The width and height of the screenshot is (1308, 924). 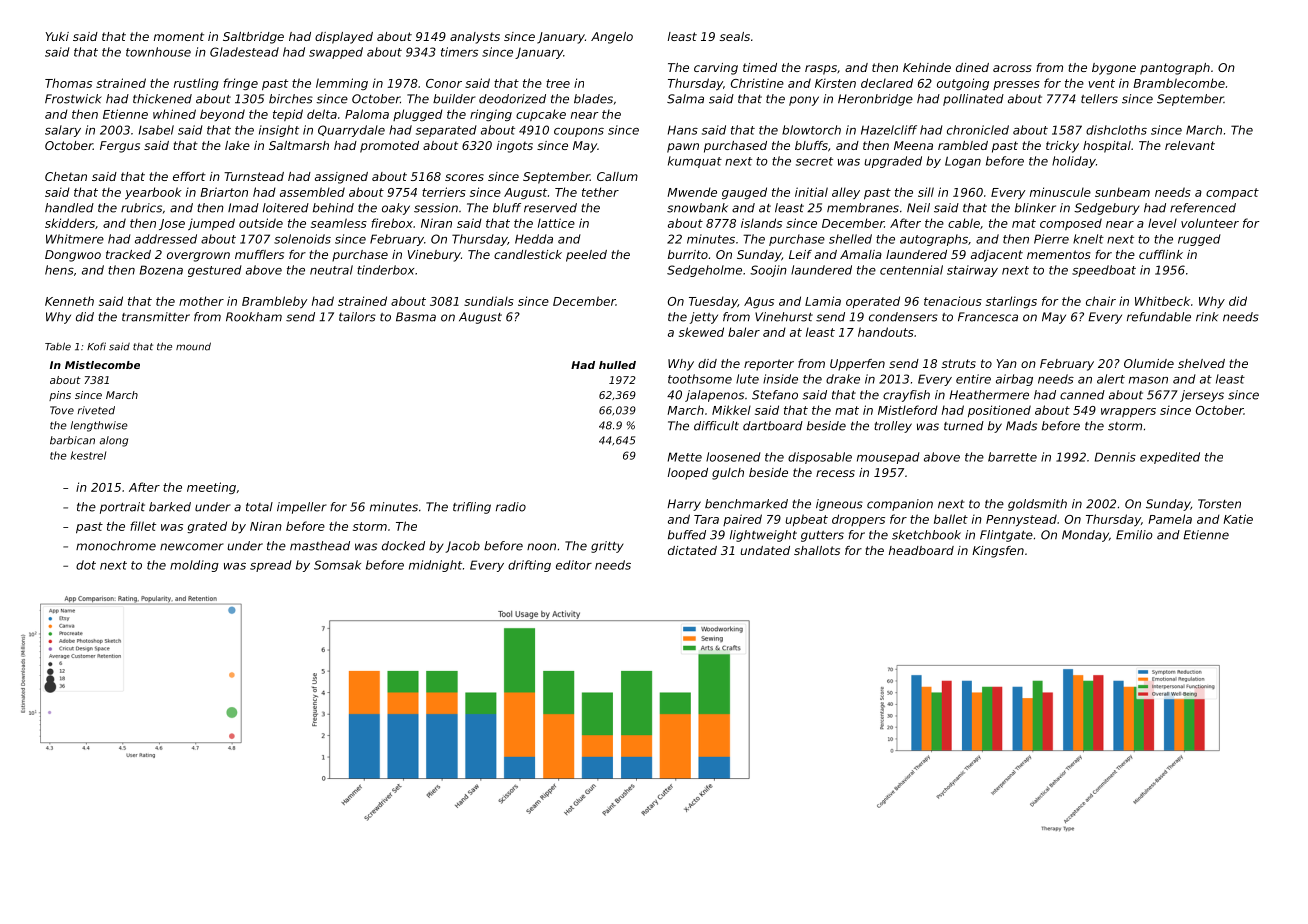 What do you see at coordinates (116, 546) in the screenshot?
I see `monochrome` at bounding box center [116, 546].
